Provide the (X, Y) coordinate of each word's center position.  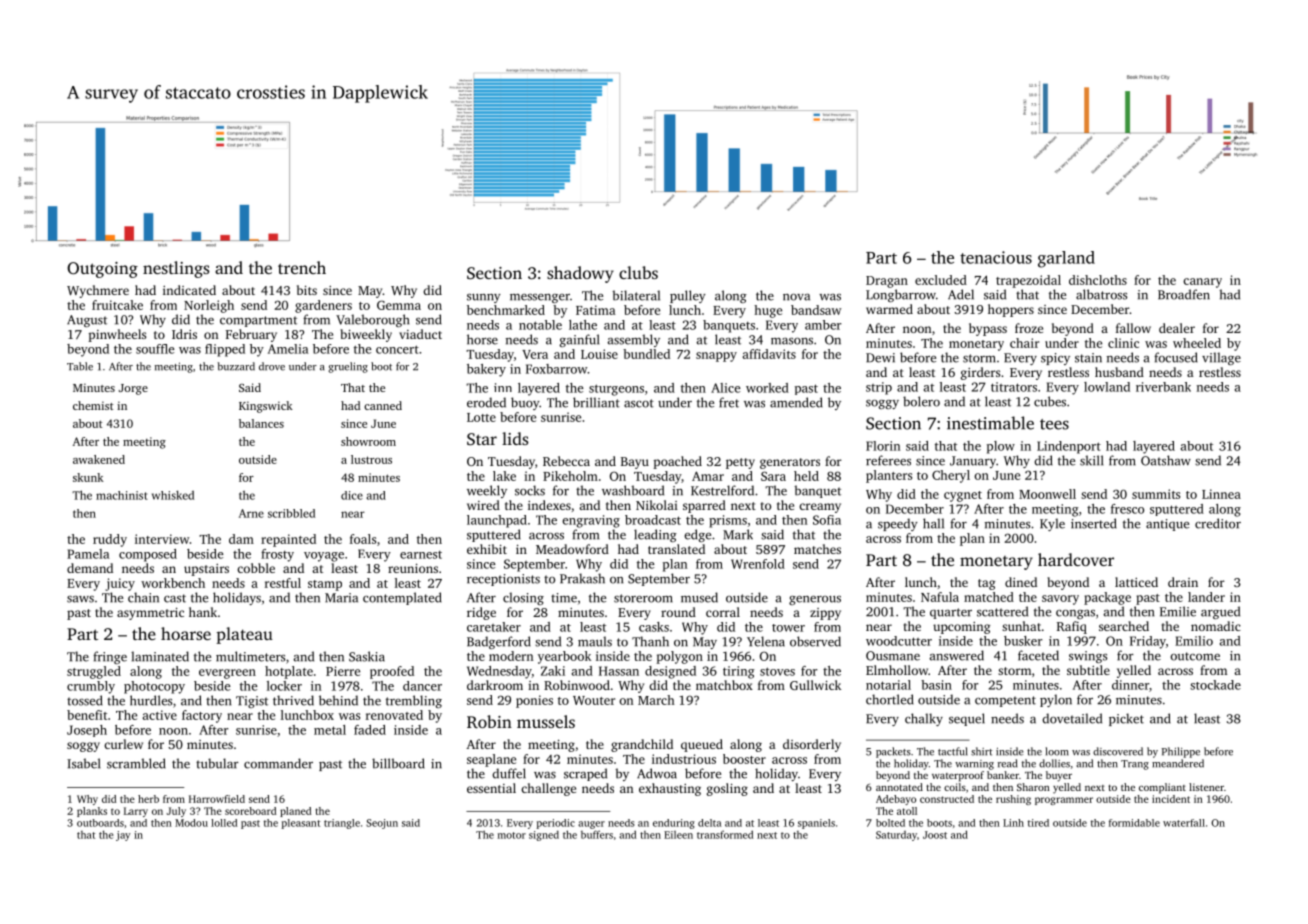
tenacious (996, 257)
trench (302, 267)
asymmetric (150, 614)
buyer (1059, 776)
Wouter (594, 700)
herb (148, 799)
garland (1066, 259)
